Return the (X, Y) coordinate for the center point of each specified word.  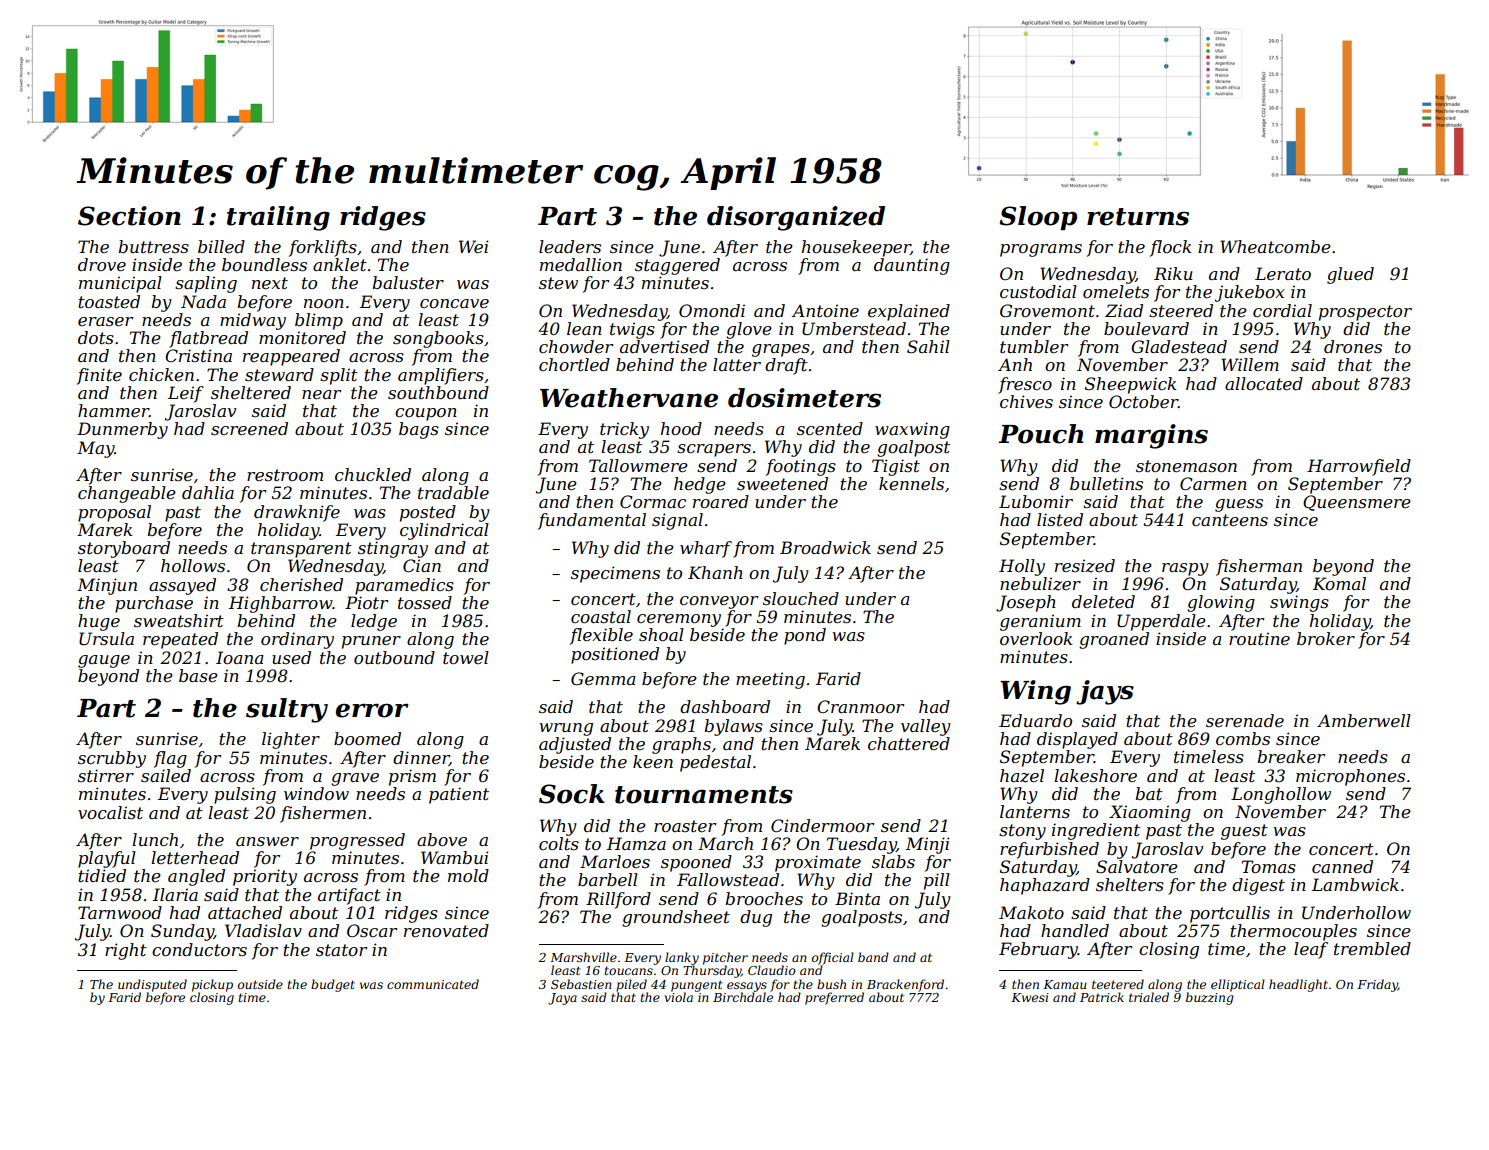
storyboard (124, 549)
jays (1105, 692)
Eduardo (1035, 720)
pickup (212, 985)
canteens (1230, 520)
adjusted (575, 745)
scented (830, 428)
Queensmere (1357, 503)
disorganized (796, 218)
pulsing (245, 795)
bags (419, 430)
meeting (770, 680)
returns (1138, 217)
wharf (706, 549)
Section (129, 216)
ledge (374, 622)
